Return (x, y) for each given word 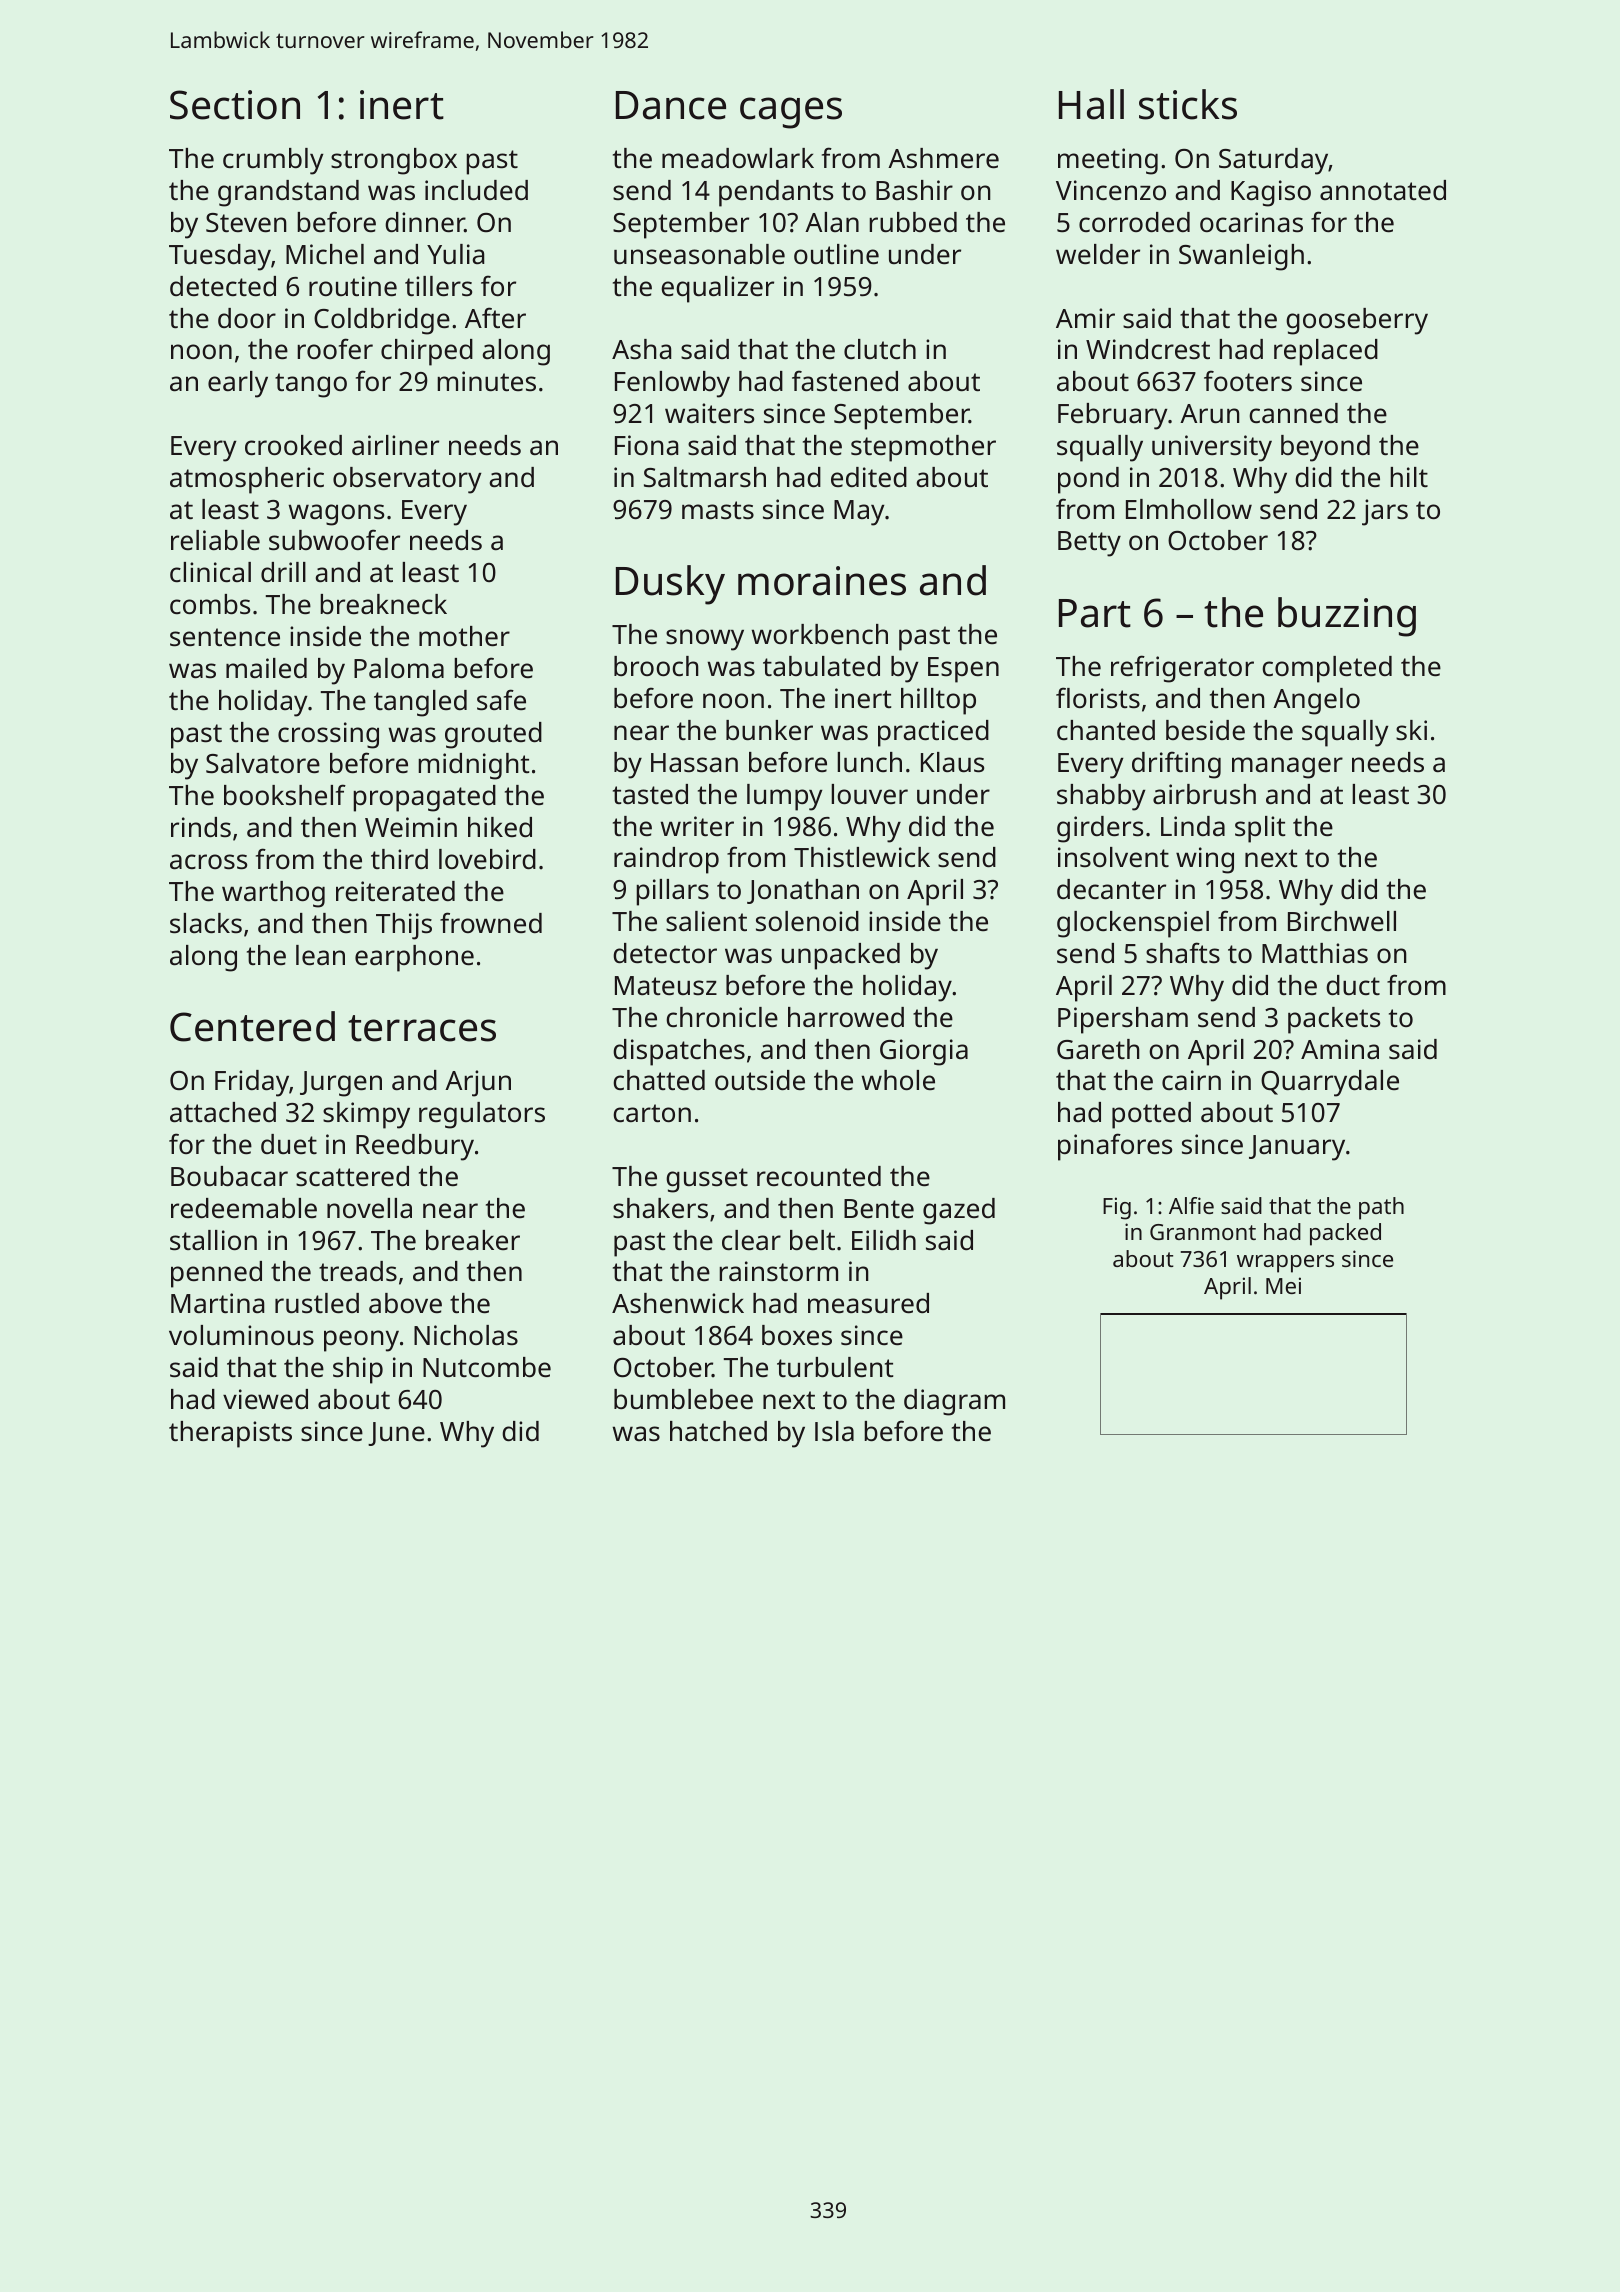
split (1260, 829)
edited (869, 477)
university (1212, 448)
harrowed (846, 1017)
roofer (335, 348)
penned (216, 1274)
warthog (273, 894)
